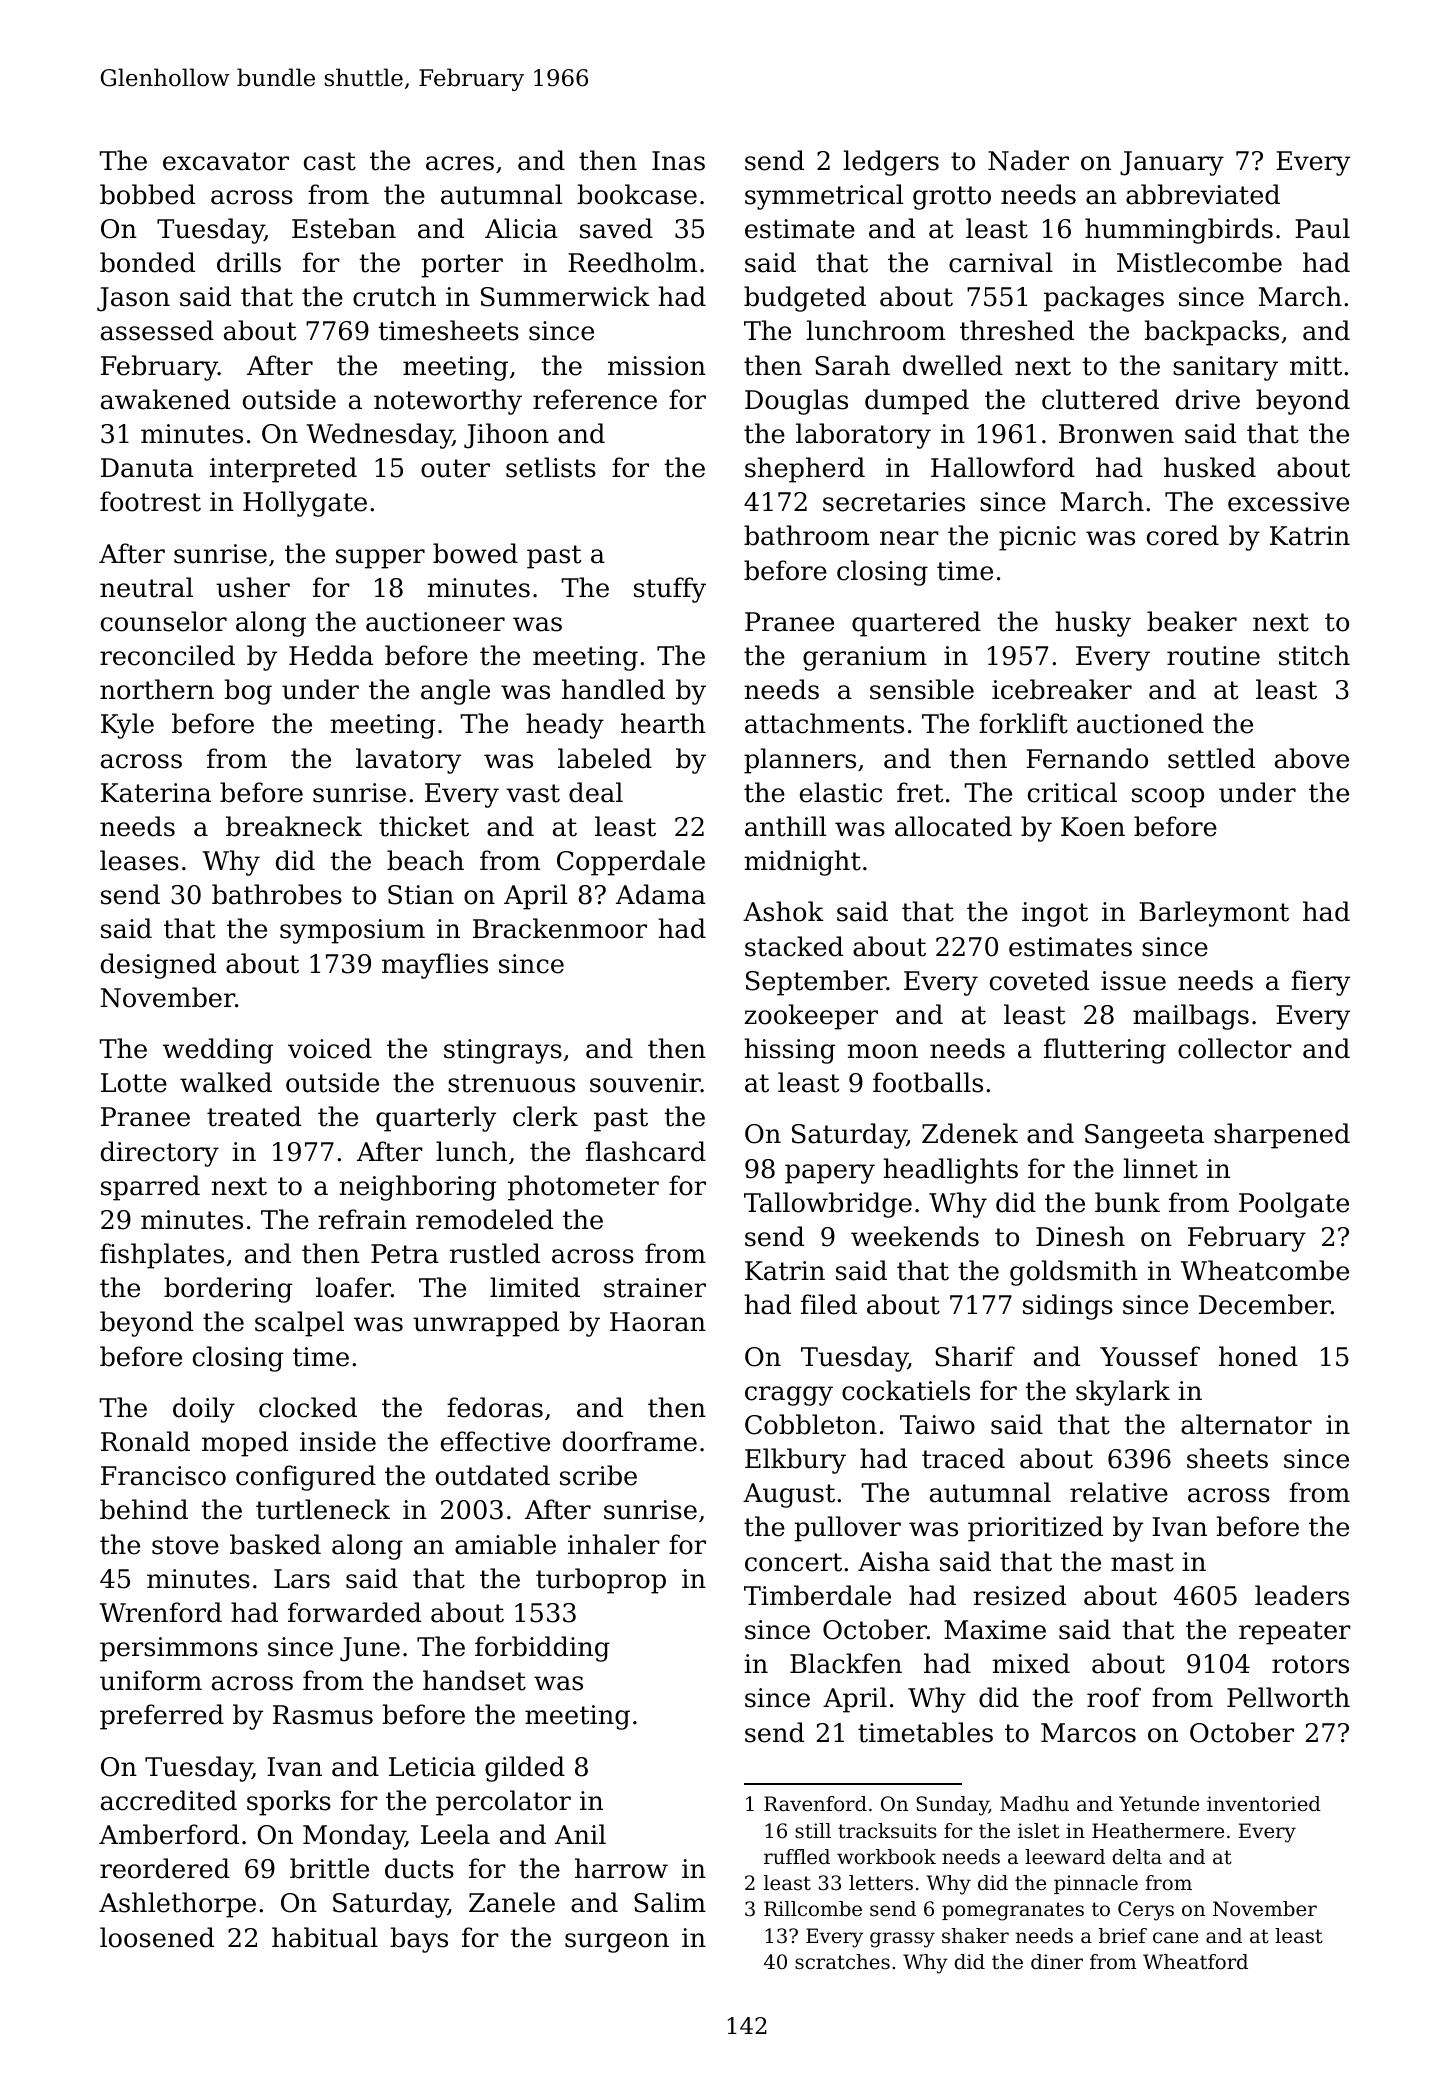 The image size is (1450, 2100). Describe the element at coordinates (419, 1940) in the screenshot. I see `bays` at that location.
